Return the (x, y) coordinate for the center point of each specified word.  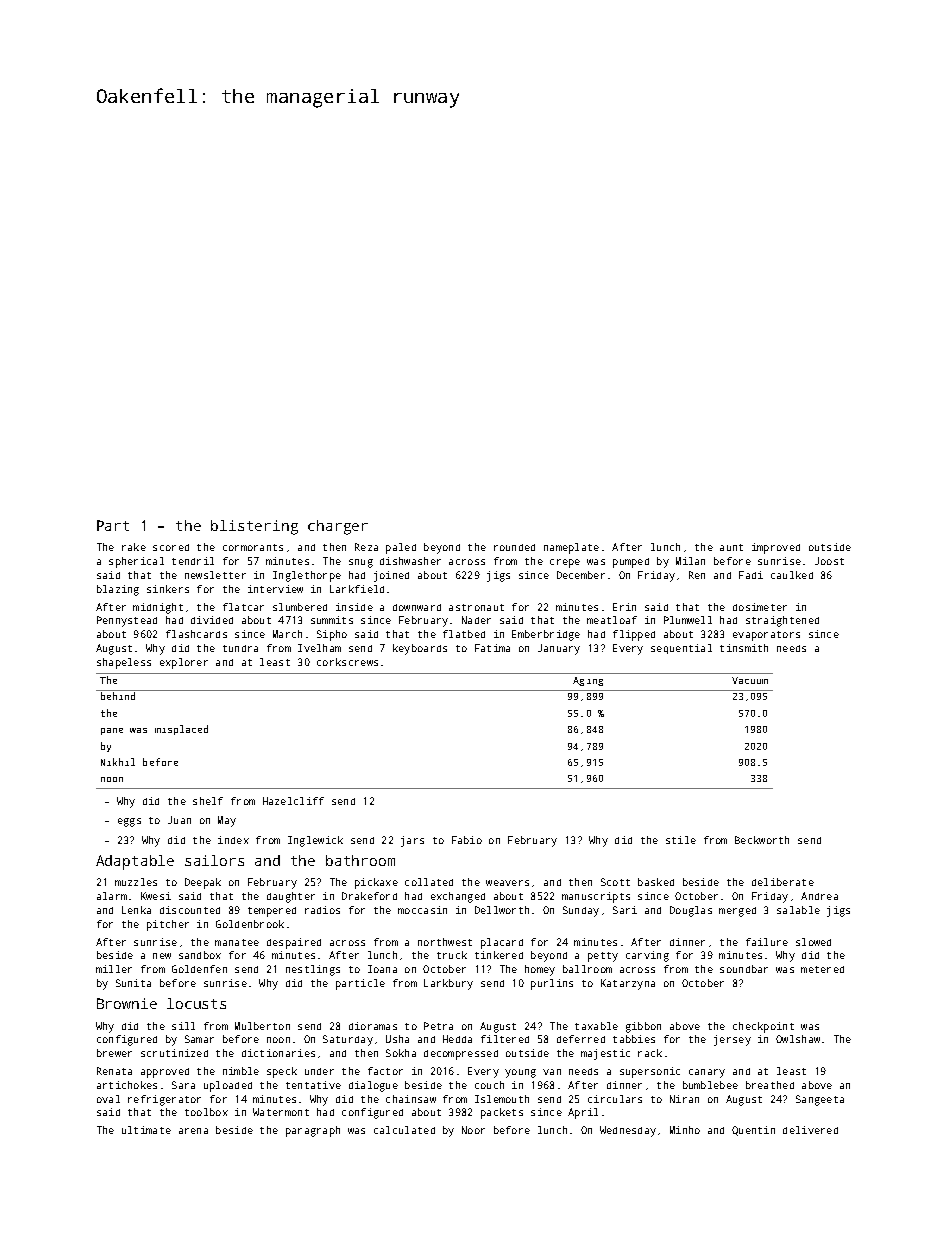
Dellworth (502, 910)
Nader (476, 620)
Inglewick (315, 841)
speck (282, 1072)
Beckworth (762, 840)
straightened (782, 621)
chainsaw (411, 1099)
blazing (118, 590)
